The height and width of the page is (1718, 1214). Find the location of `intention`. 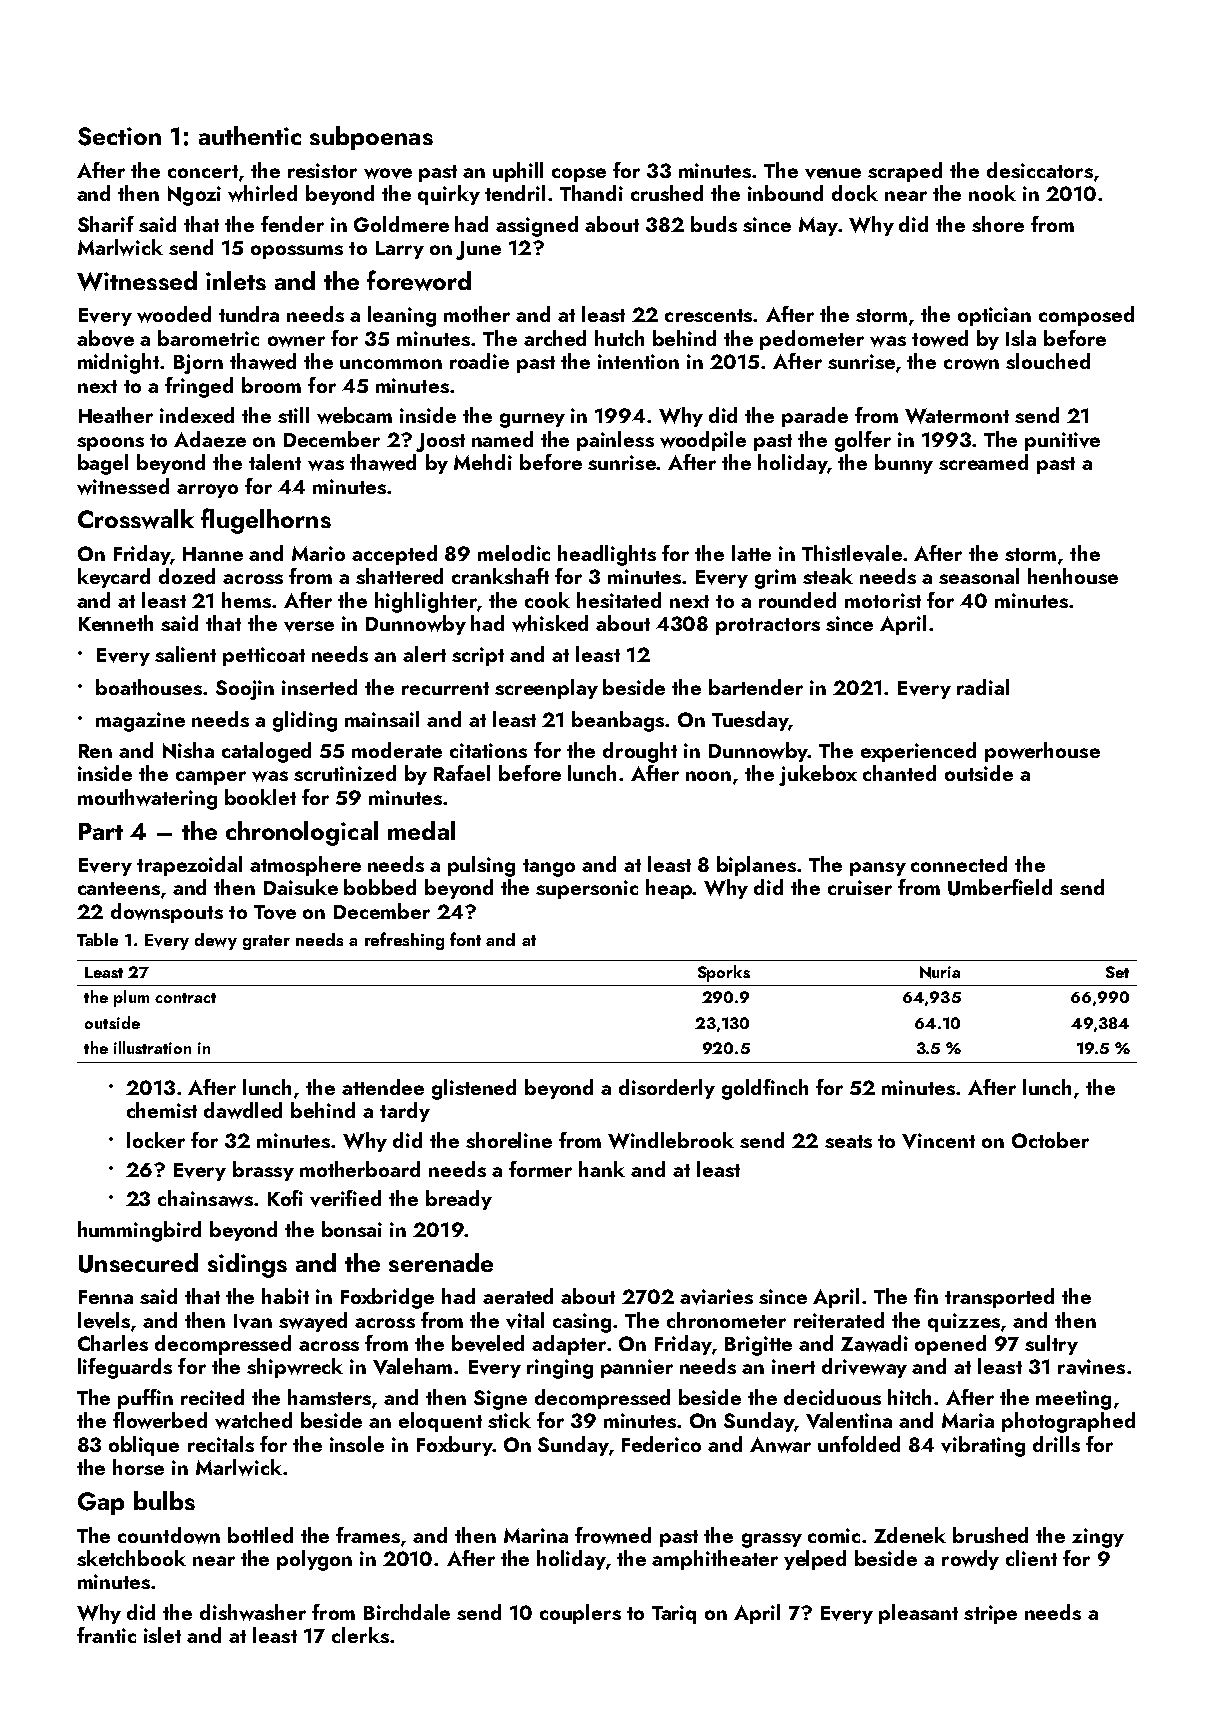

intention is located at coordinates (638, 361).
